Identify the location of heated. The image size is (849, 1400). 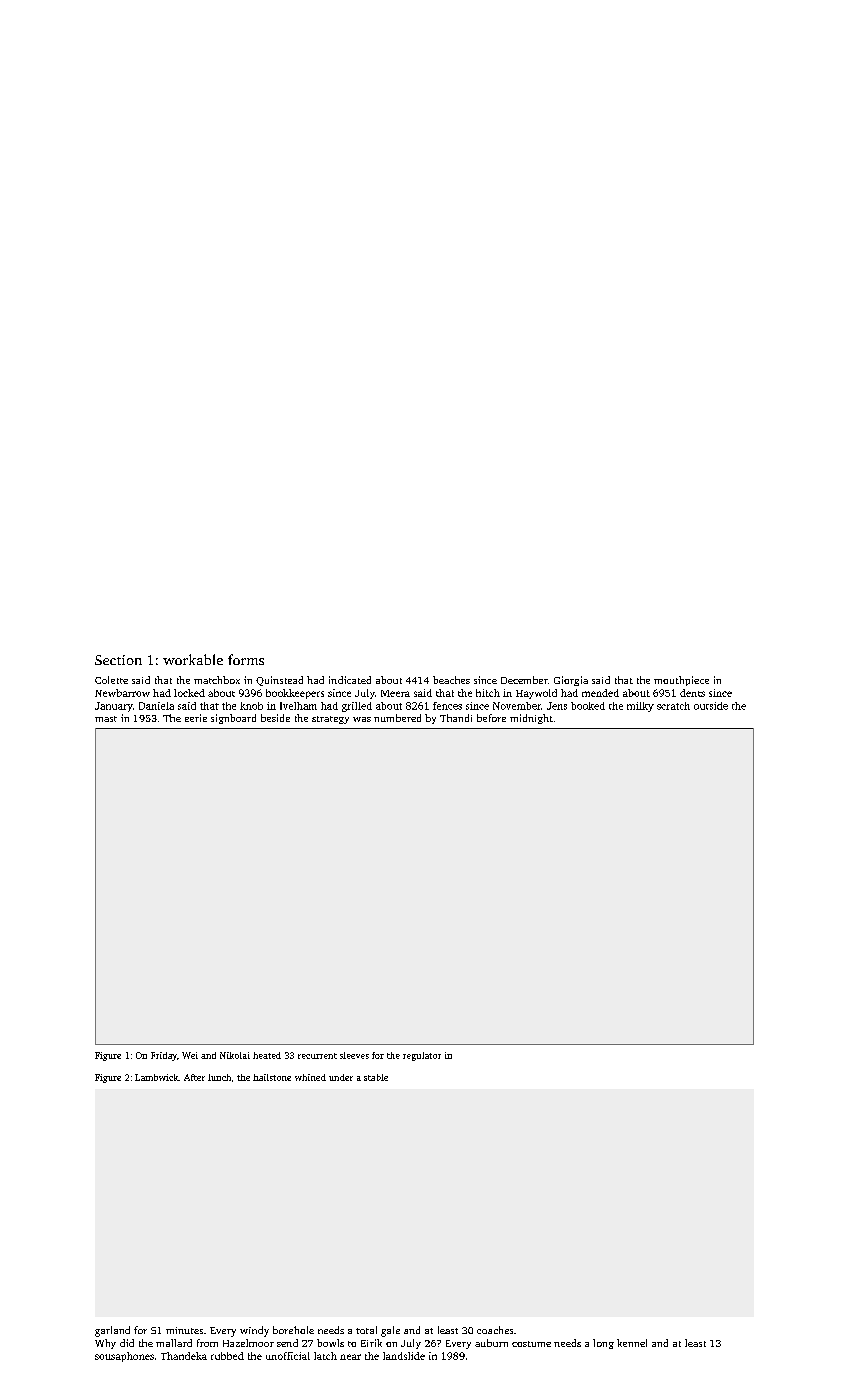
(267, 1055).
